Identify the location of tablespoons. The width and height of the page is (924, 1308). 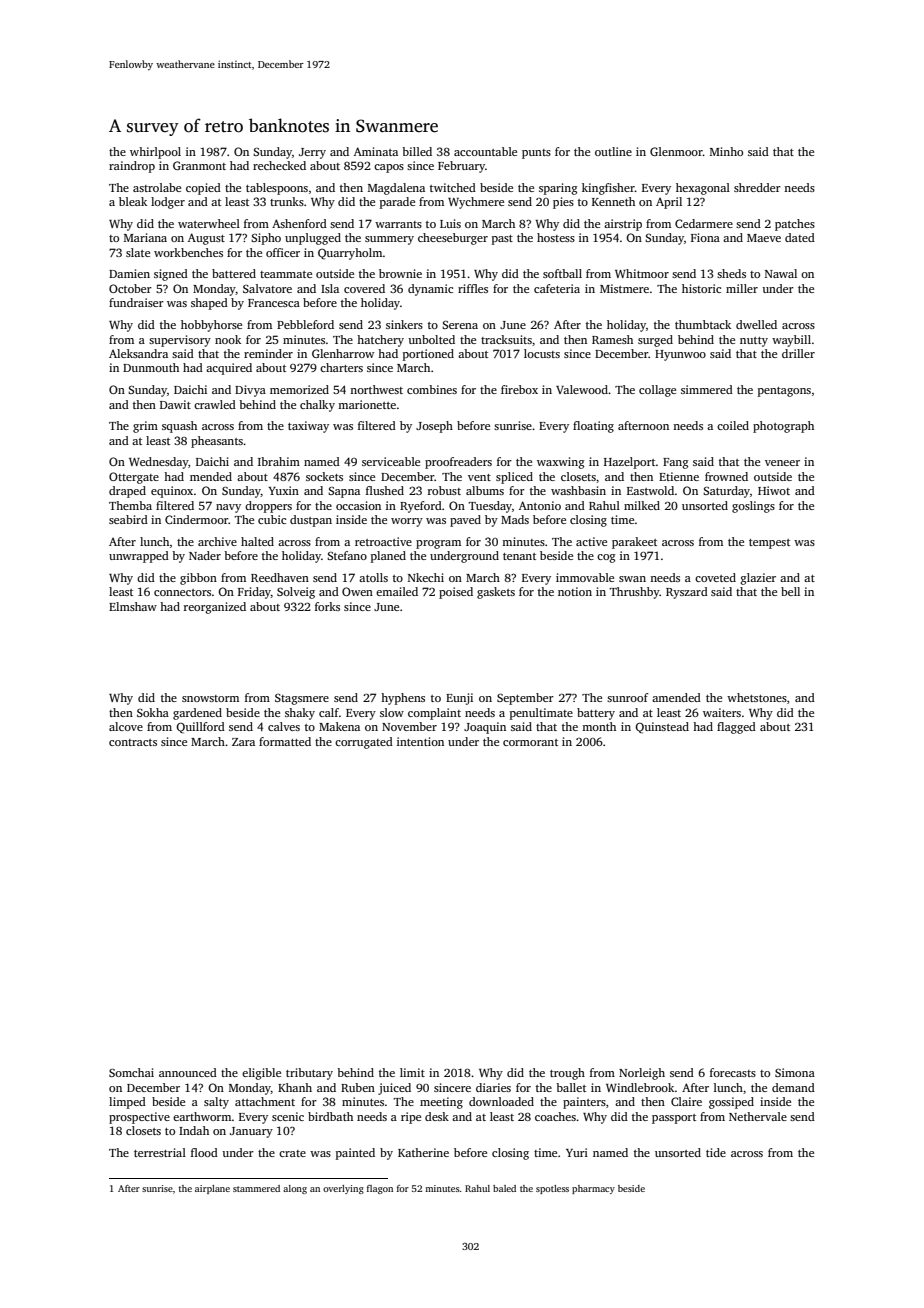
(277, 189).
